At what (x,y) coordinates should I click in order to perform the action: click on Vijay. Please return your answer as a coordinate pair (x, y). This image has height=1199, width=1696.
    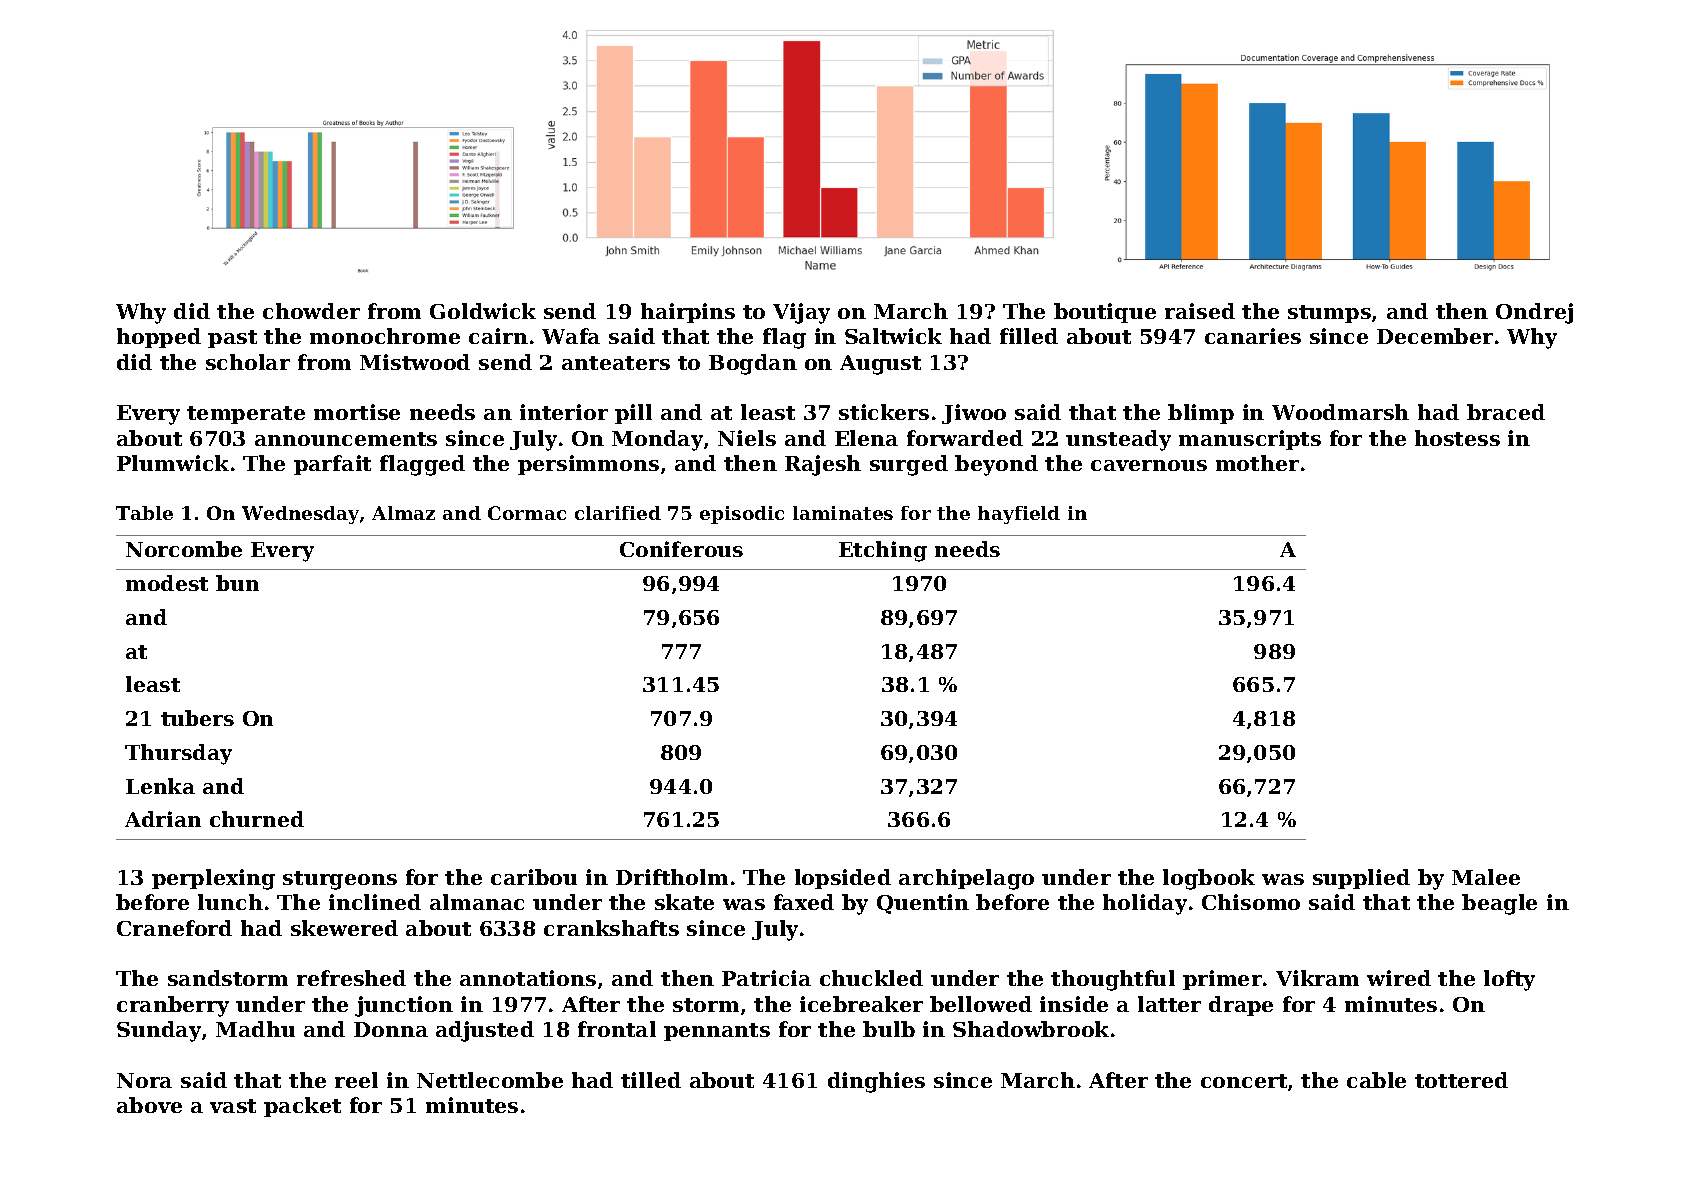
    Looking at the image, I should click on (801, 313).
